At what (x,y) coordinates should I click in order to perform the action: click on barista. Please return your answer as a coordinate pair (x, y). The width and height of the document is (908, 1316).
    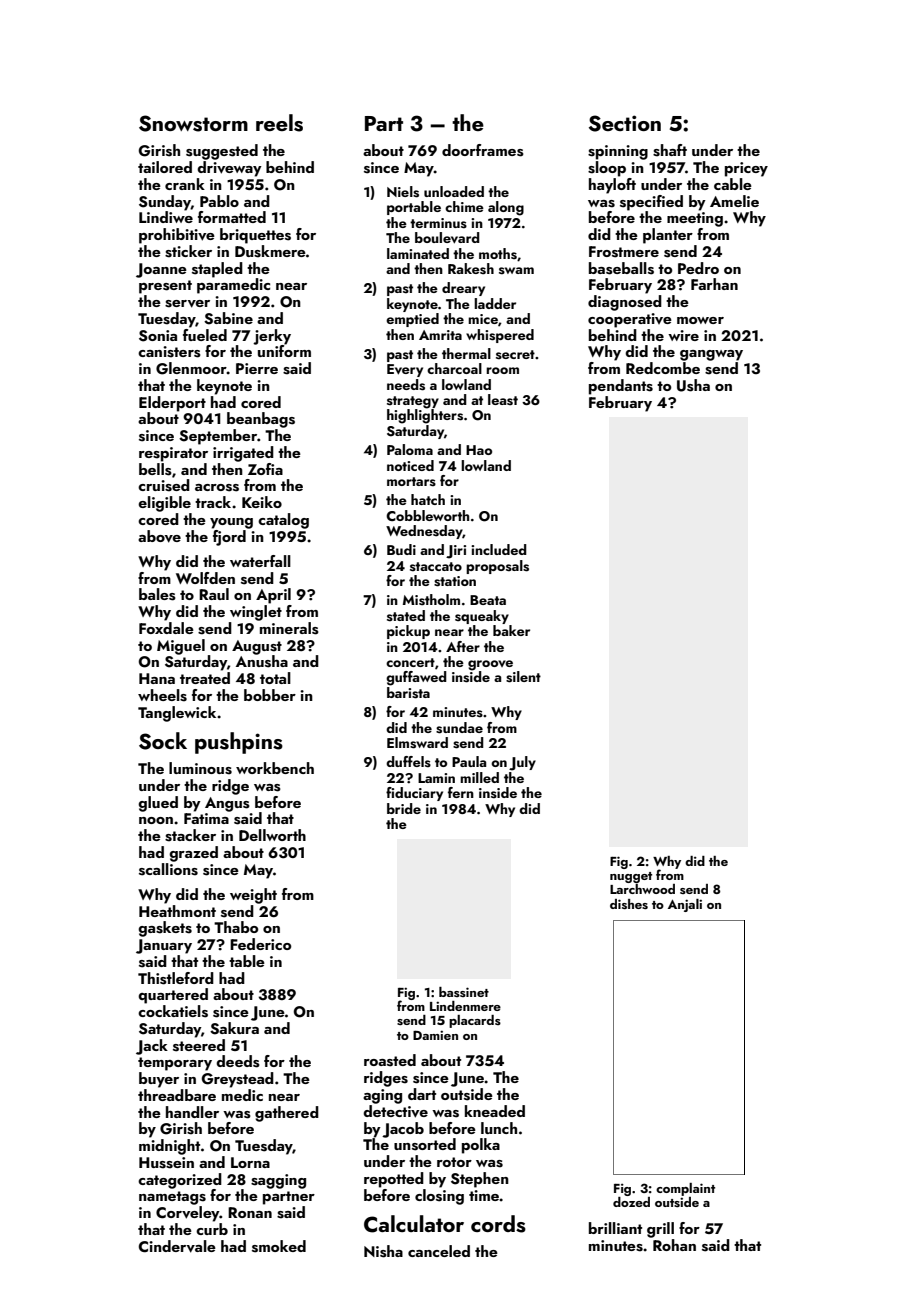
    Looking at the image, I should click on (408, 693).
